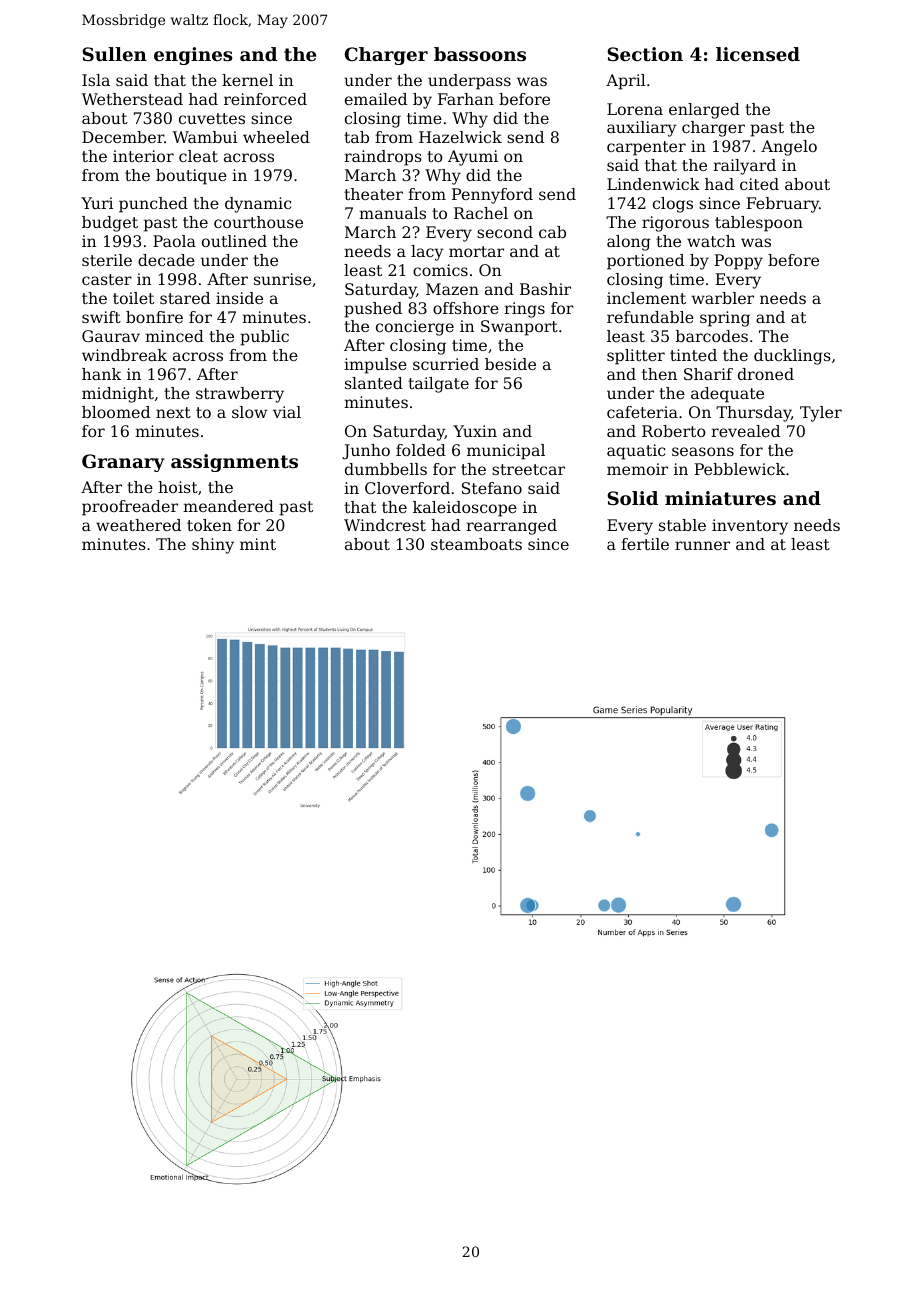  Describe the element at coordinates (421, 450) in the screenshot. I see `folded` at that location.
